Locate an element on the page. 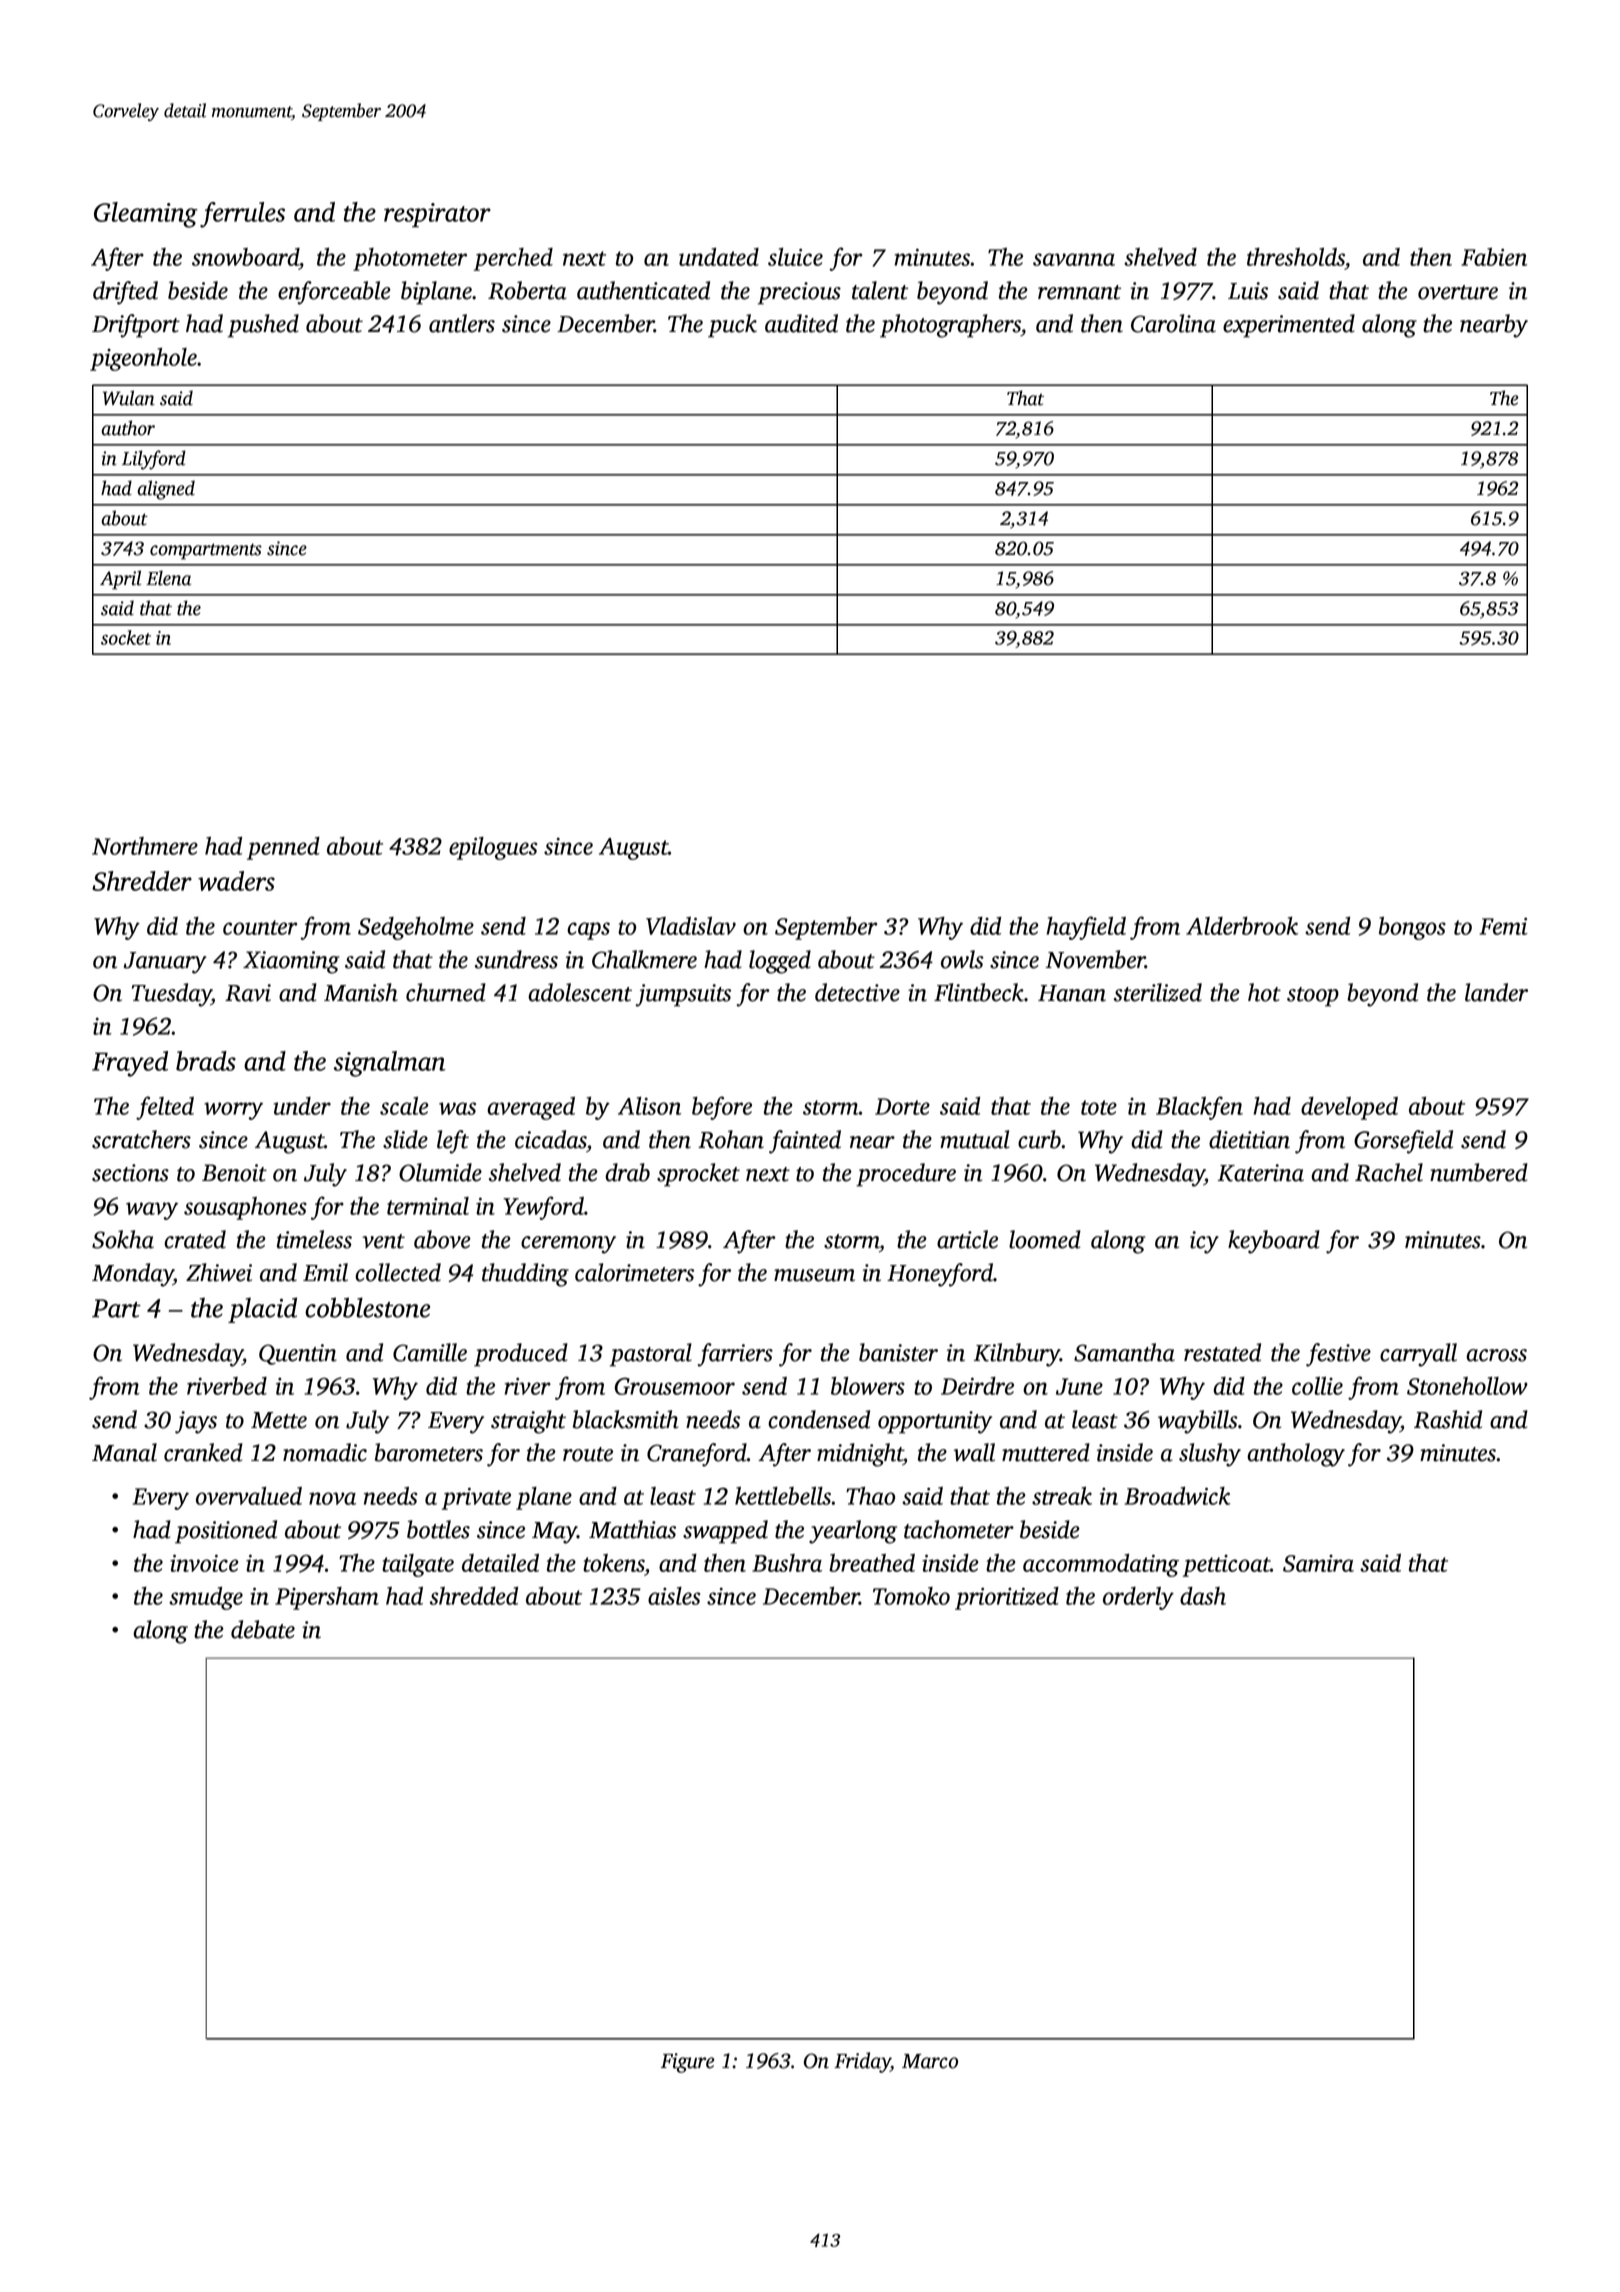 Image resolution: width=1620 pixels, height=2292 pixels. Samira is located at coordinates (1318, 1563).
